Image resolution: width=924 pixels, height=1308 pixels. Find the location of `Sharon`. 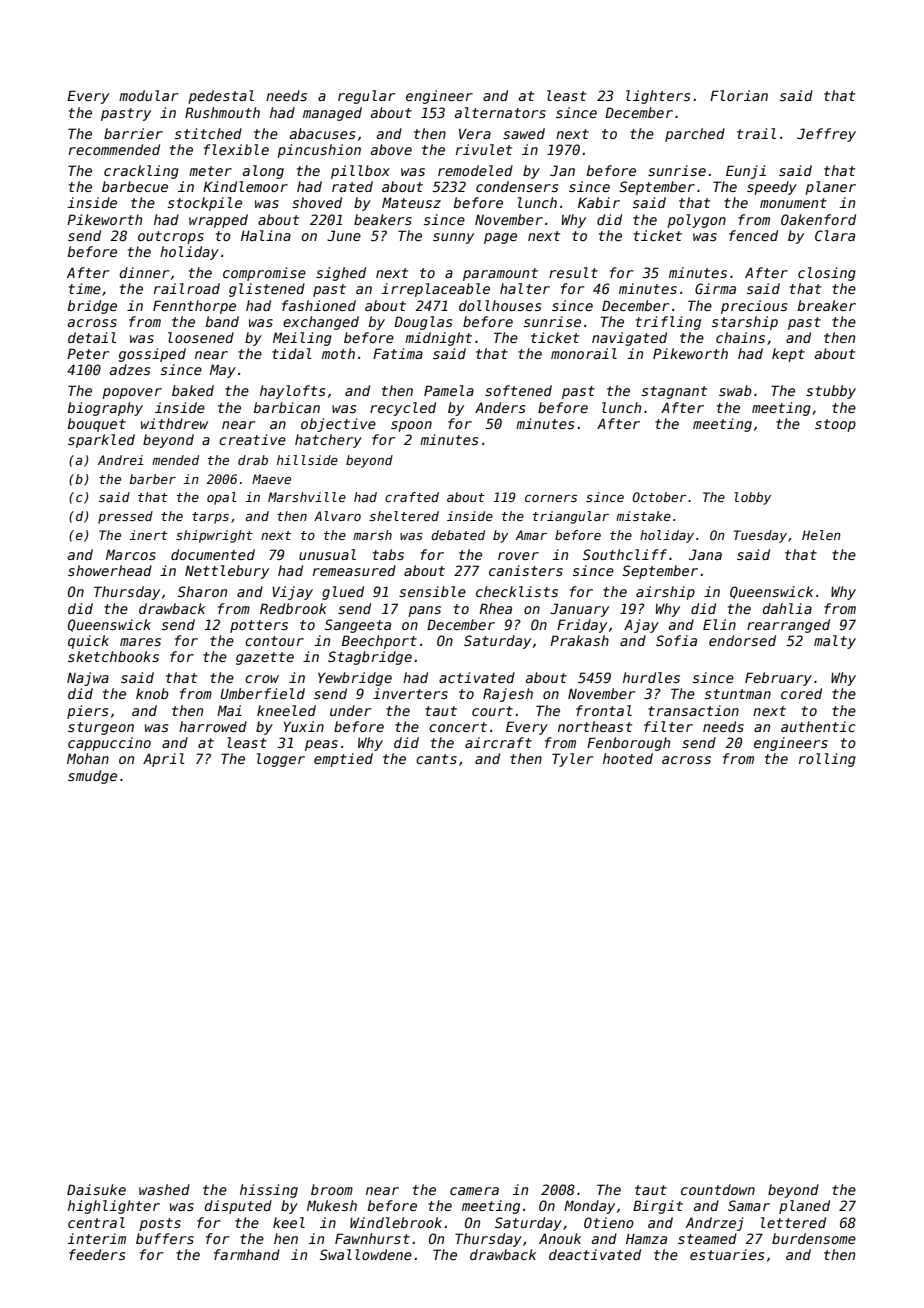

Sharon is located at coordinates (202, 591).
